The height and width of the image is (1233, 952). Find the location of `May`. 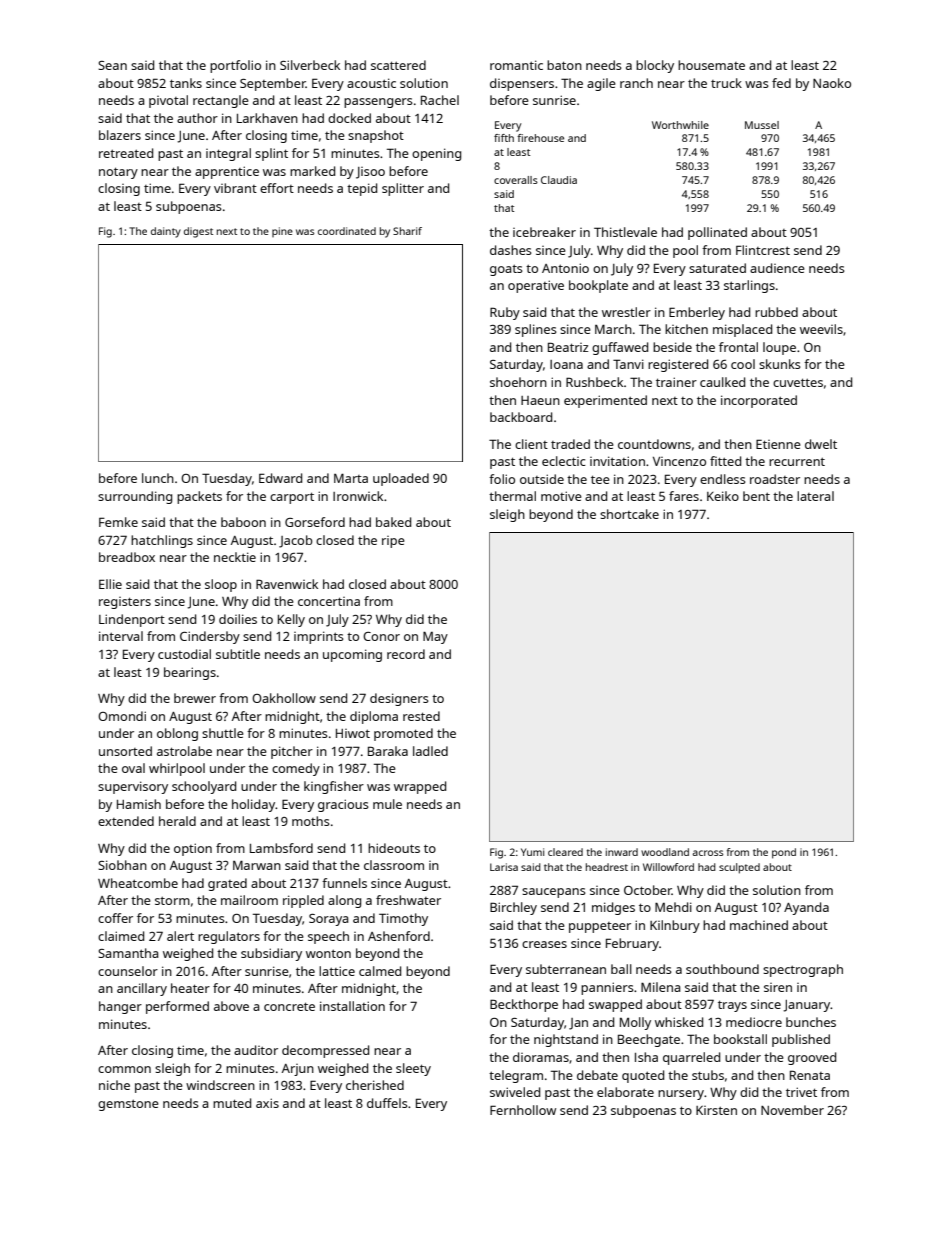

May is located at coordinates (435, 637).
